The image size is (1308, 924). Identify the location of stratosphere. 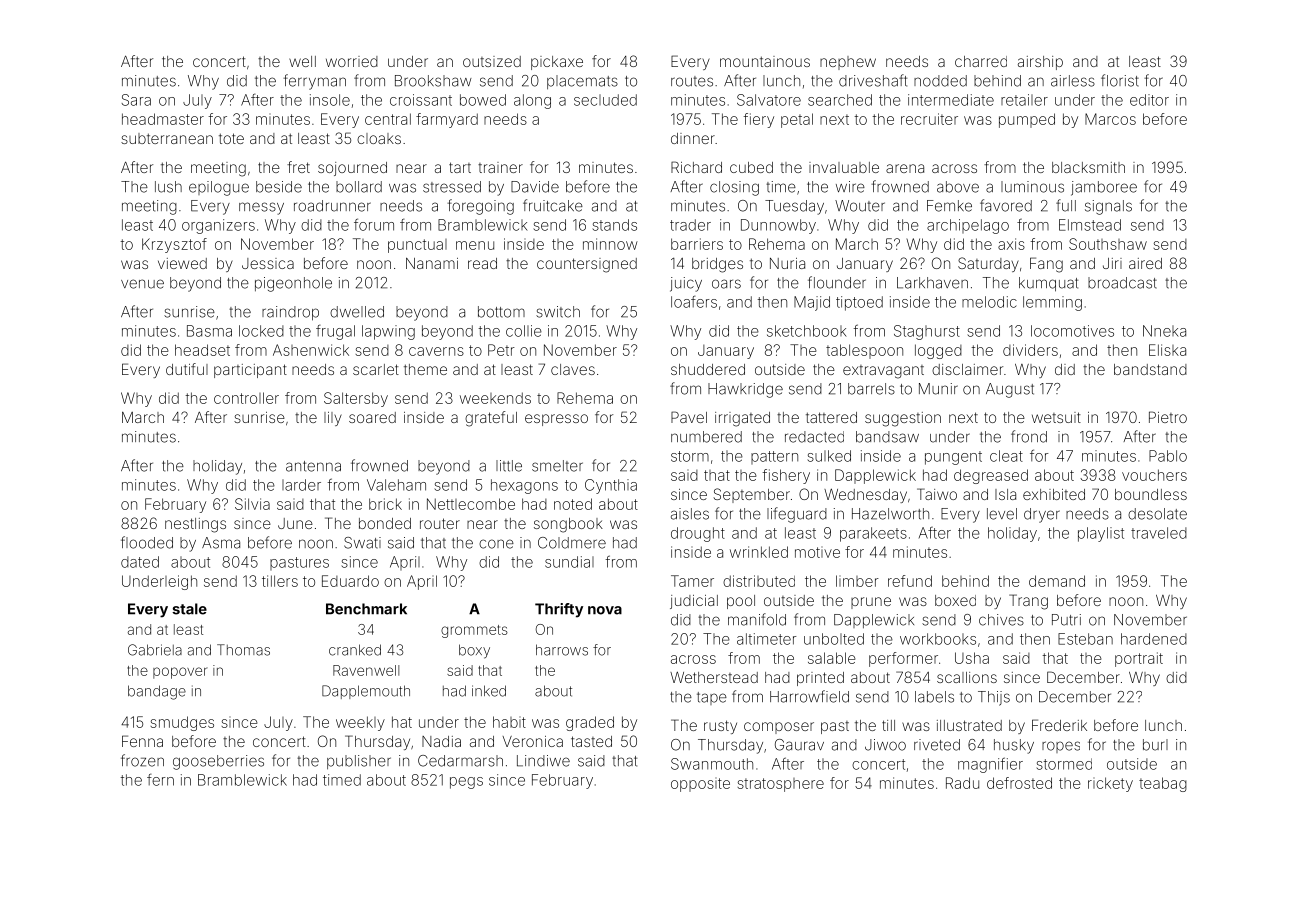
(780, 785).
